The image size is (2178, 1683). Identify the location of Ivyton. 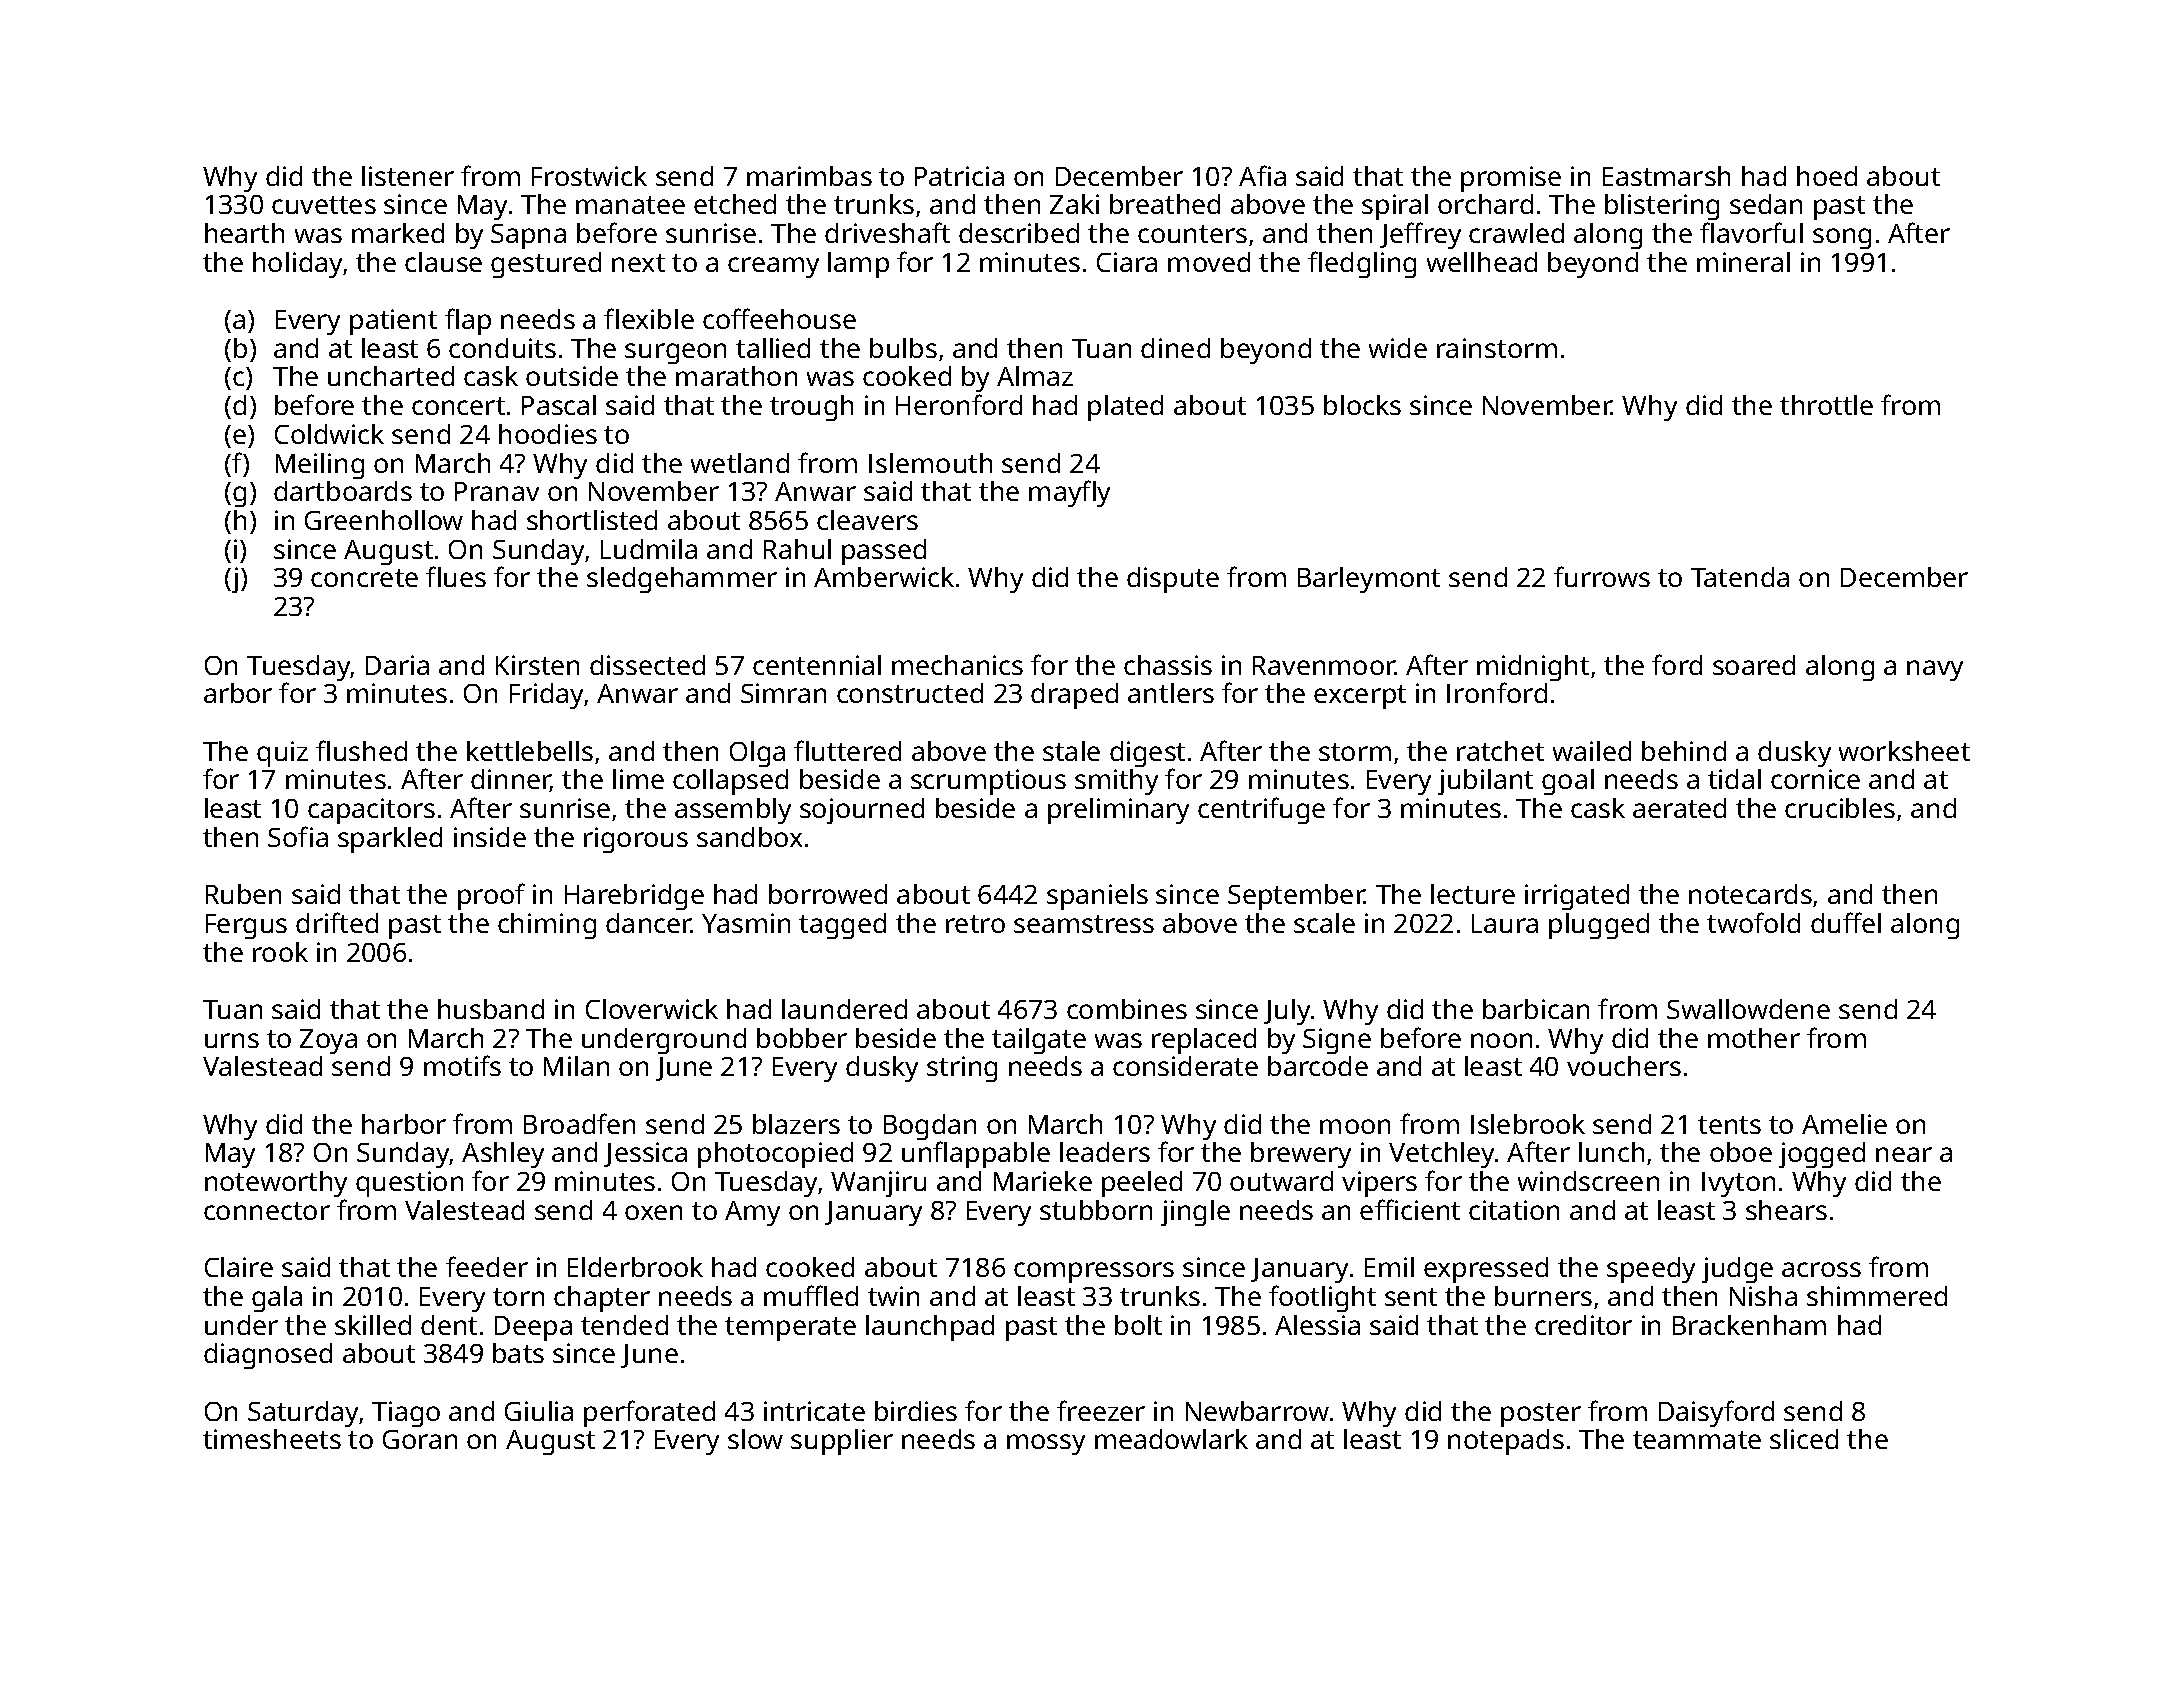
(1738, 1184).
